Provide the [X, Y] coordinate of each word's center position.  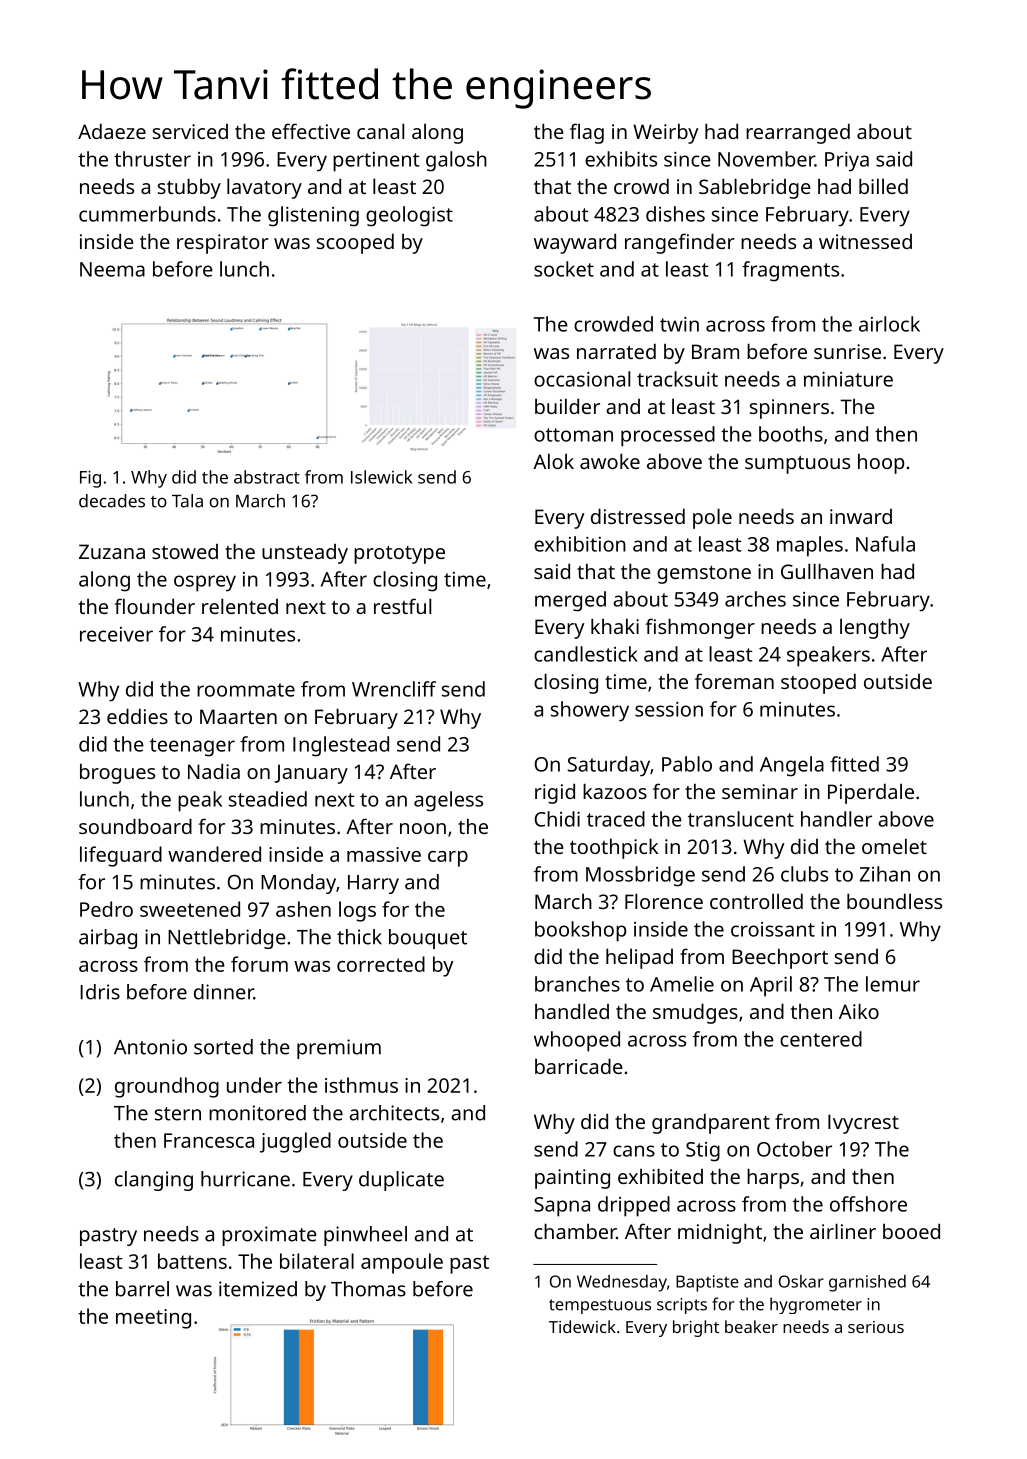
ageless [448, 801]
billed [883, 186]
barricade [579, 1066]
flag [587, 133]
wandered [214, 854]
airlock [889, 324]
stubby [189, 188]
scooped [355, 243]
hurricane [245, 1179]
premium [339, 1049]
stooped [818, 683]
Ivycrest [863, 1124]
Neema [112, 269]
